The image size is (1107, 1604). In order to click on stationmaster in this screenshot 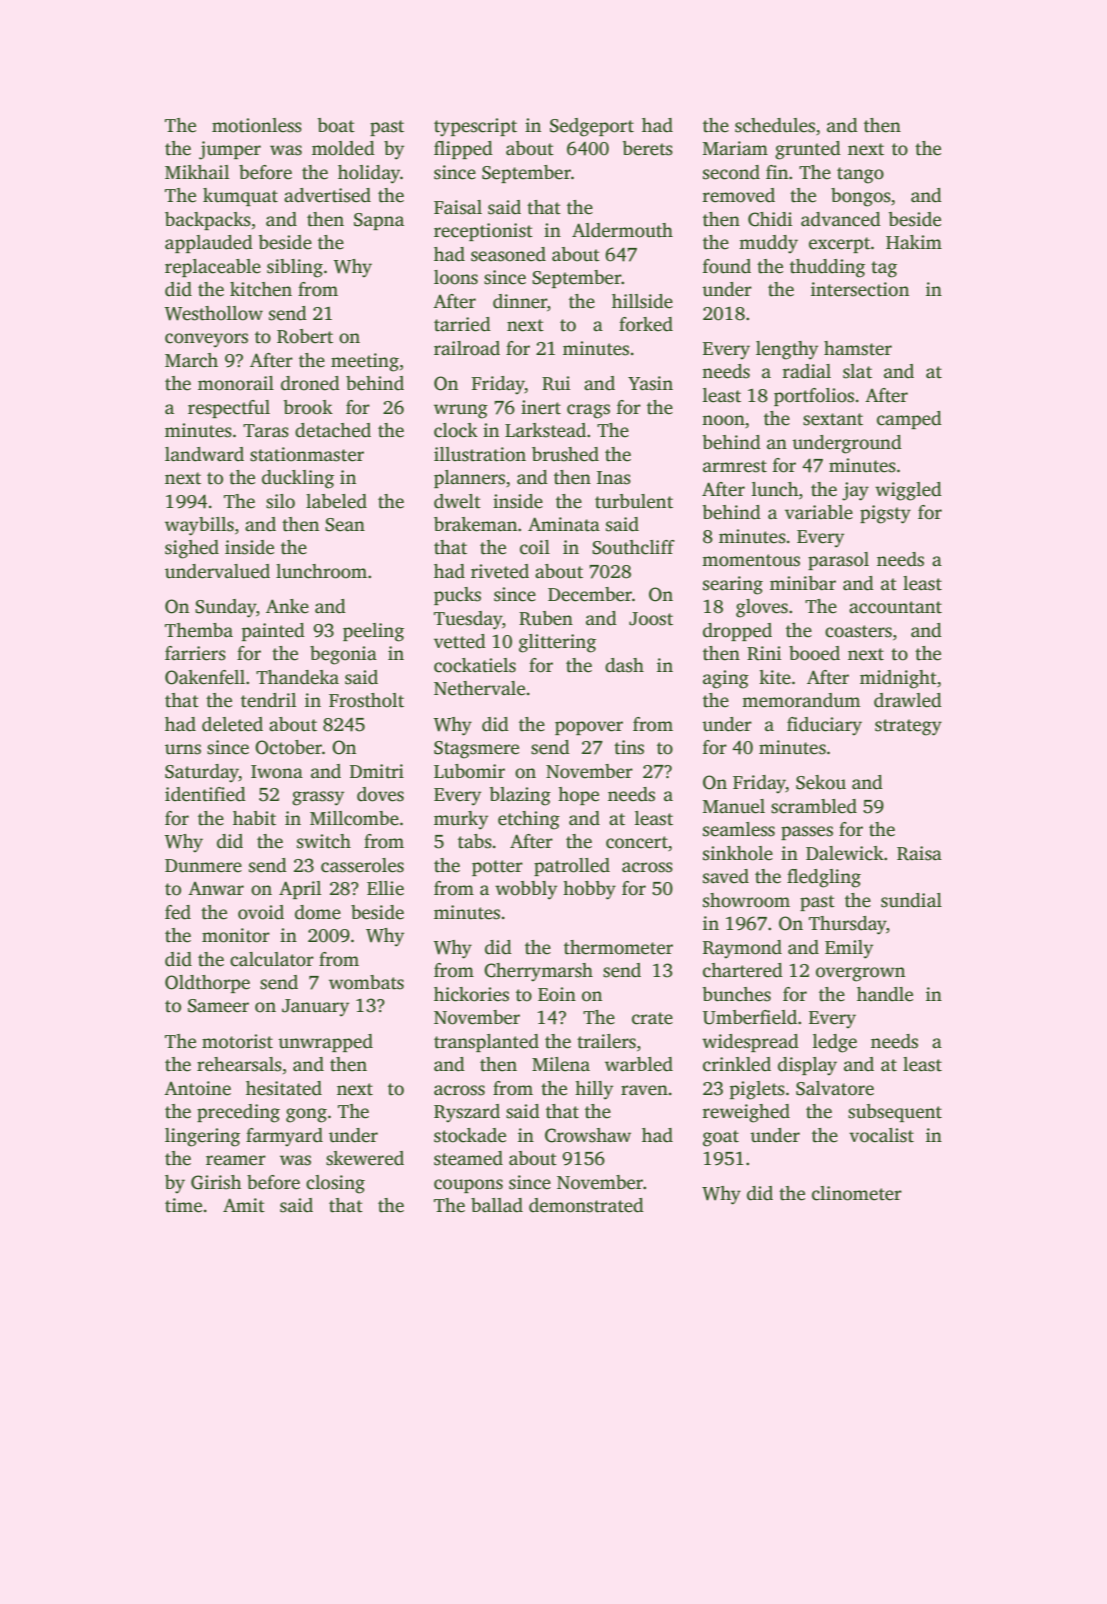, I will do `click(307, 454)`.
